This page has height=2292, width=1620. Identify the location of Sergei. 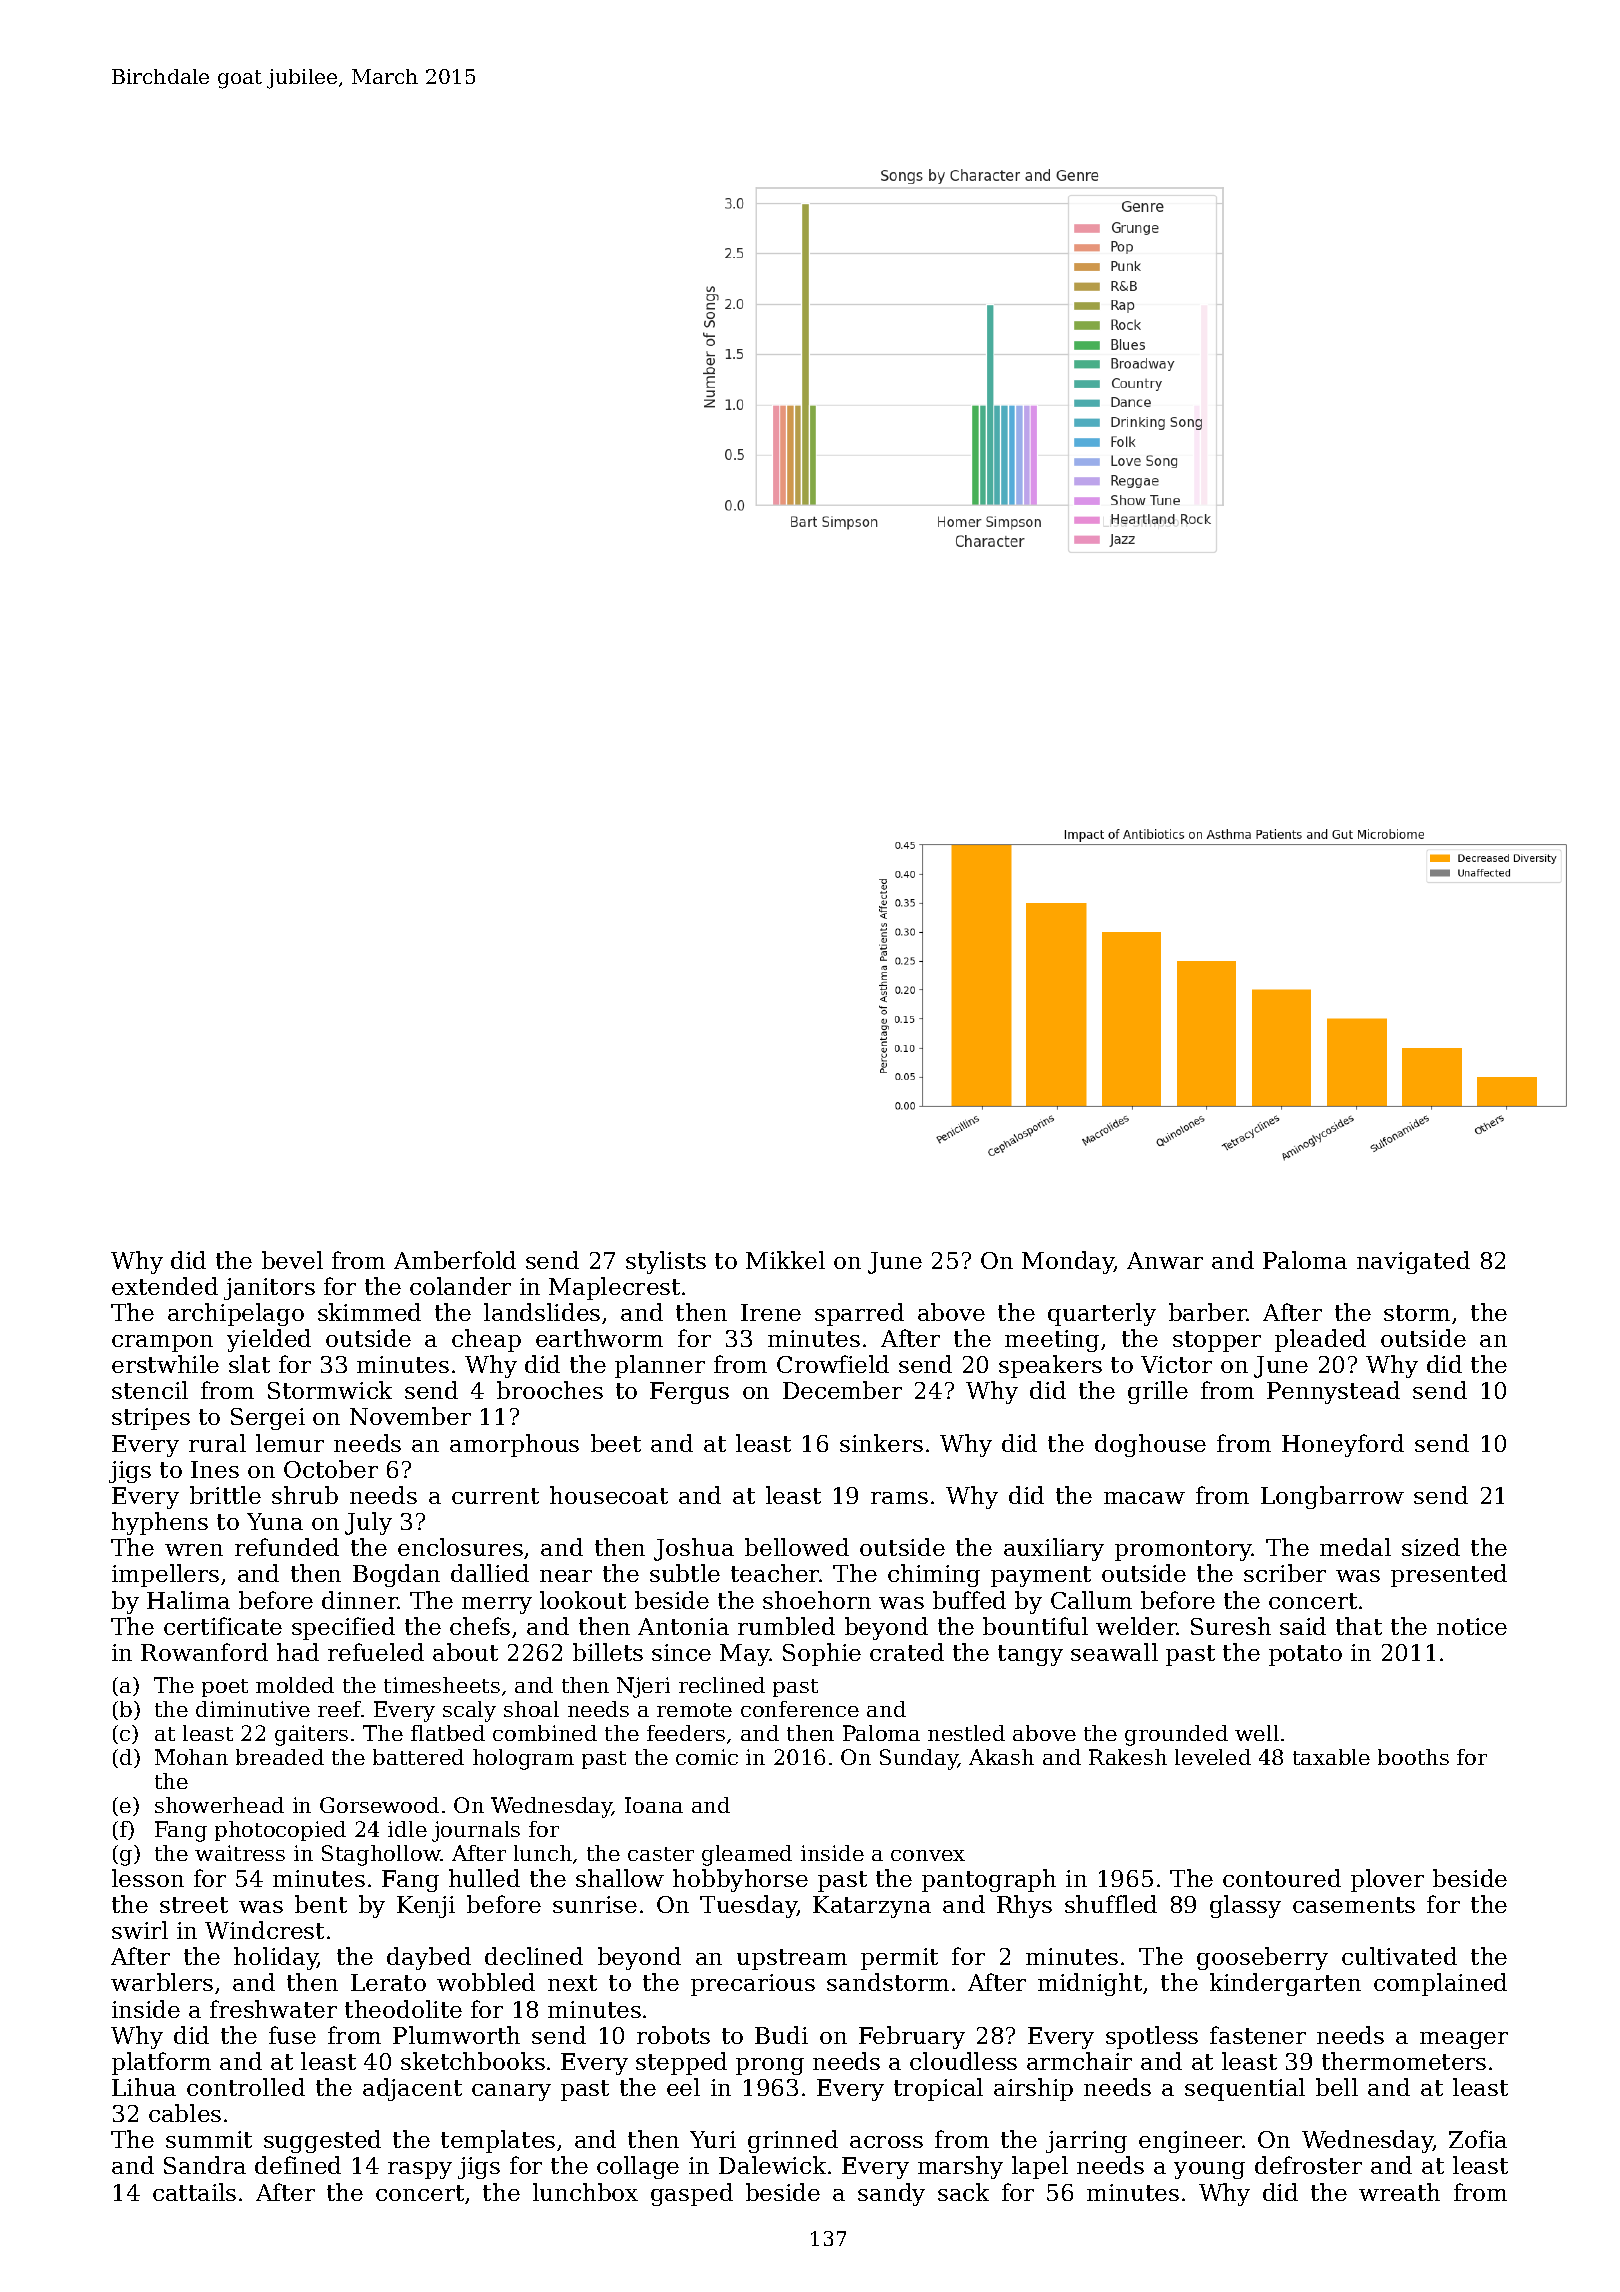
(268, 1419).
